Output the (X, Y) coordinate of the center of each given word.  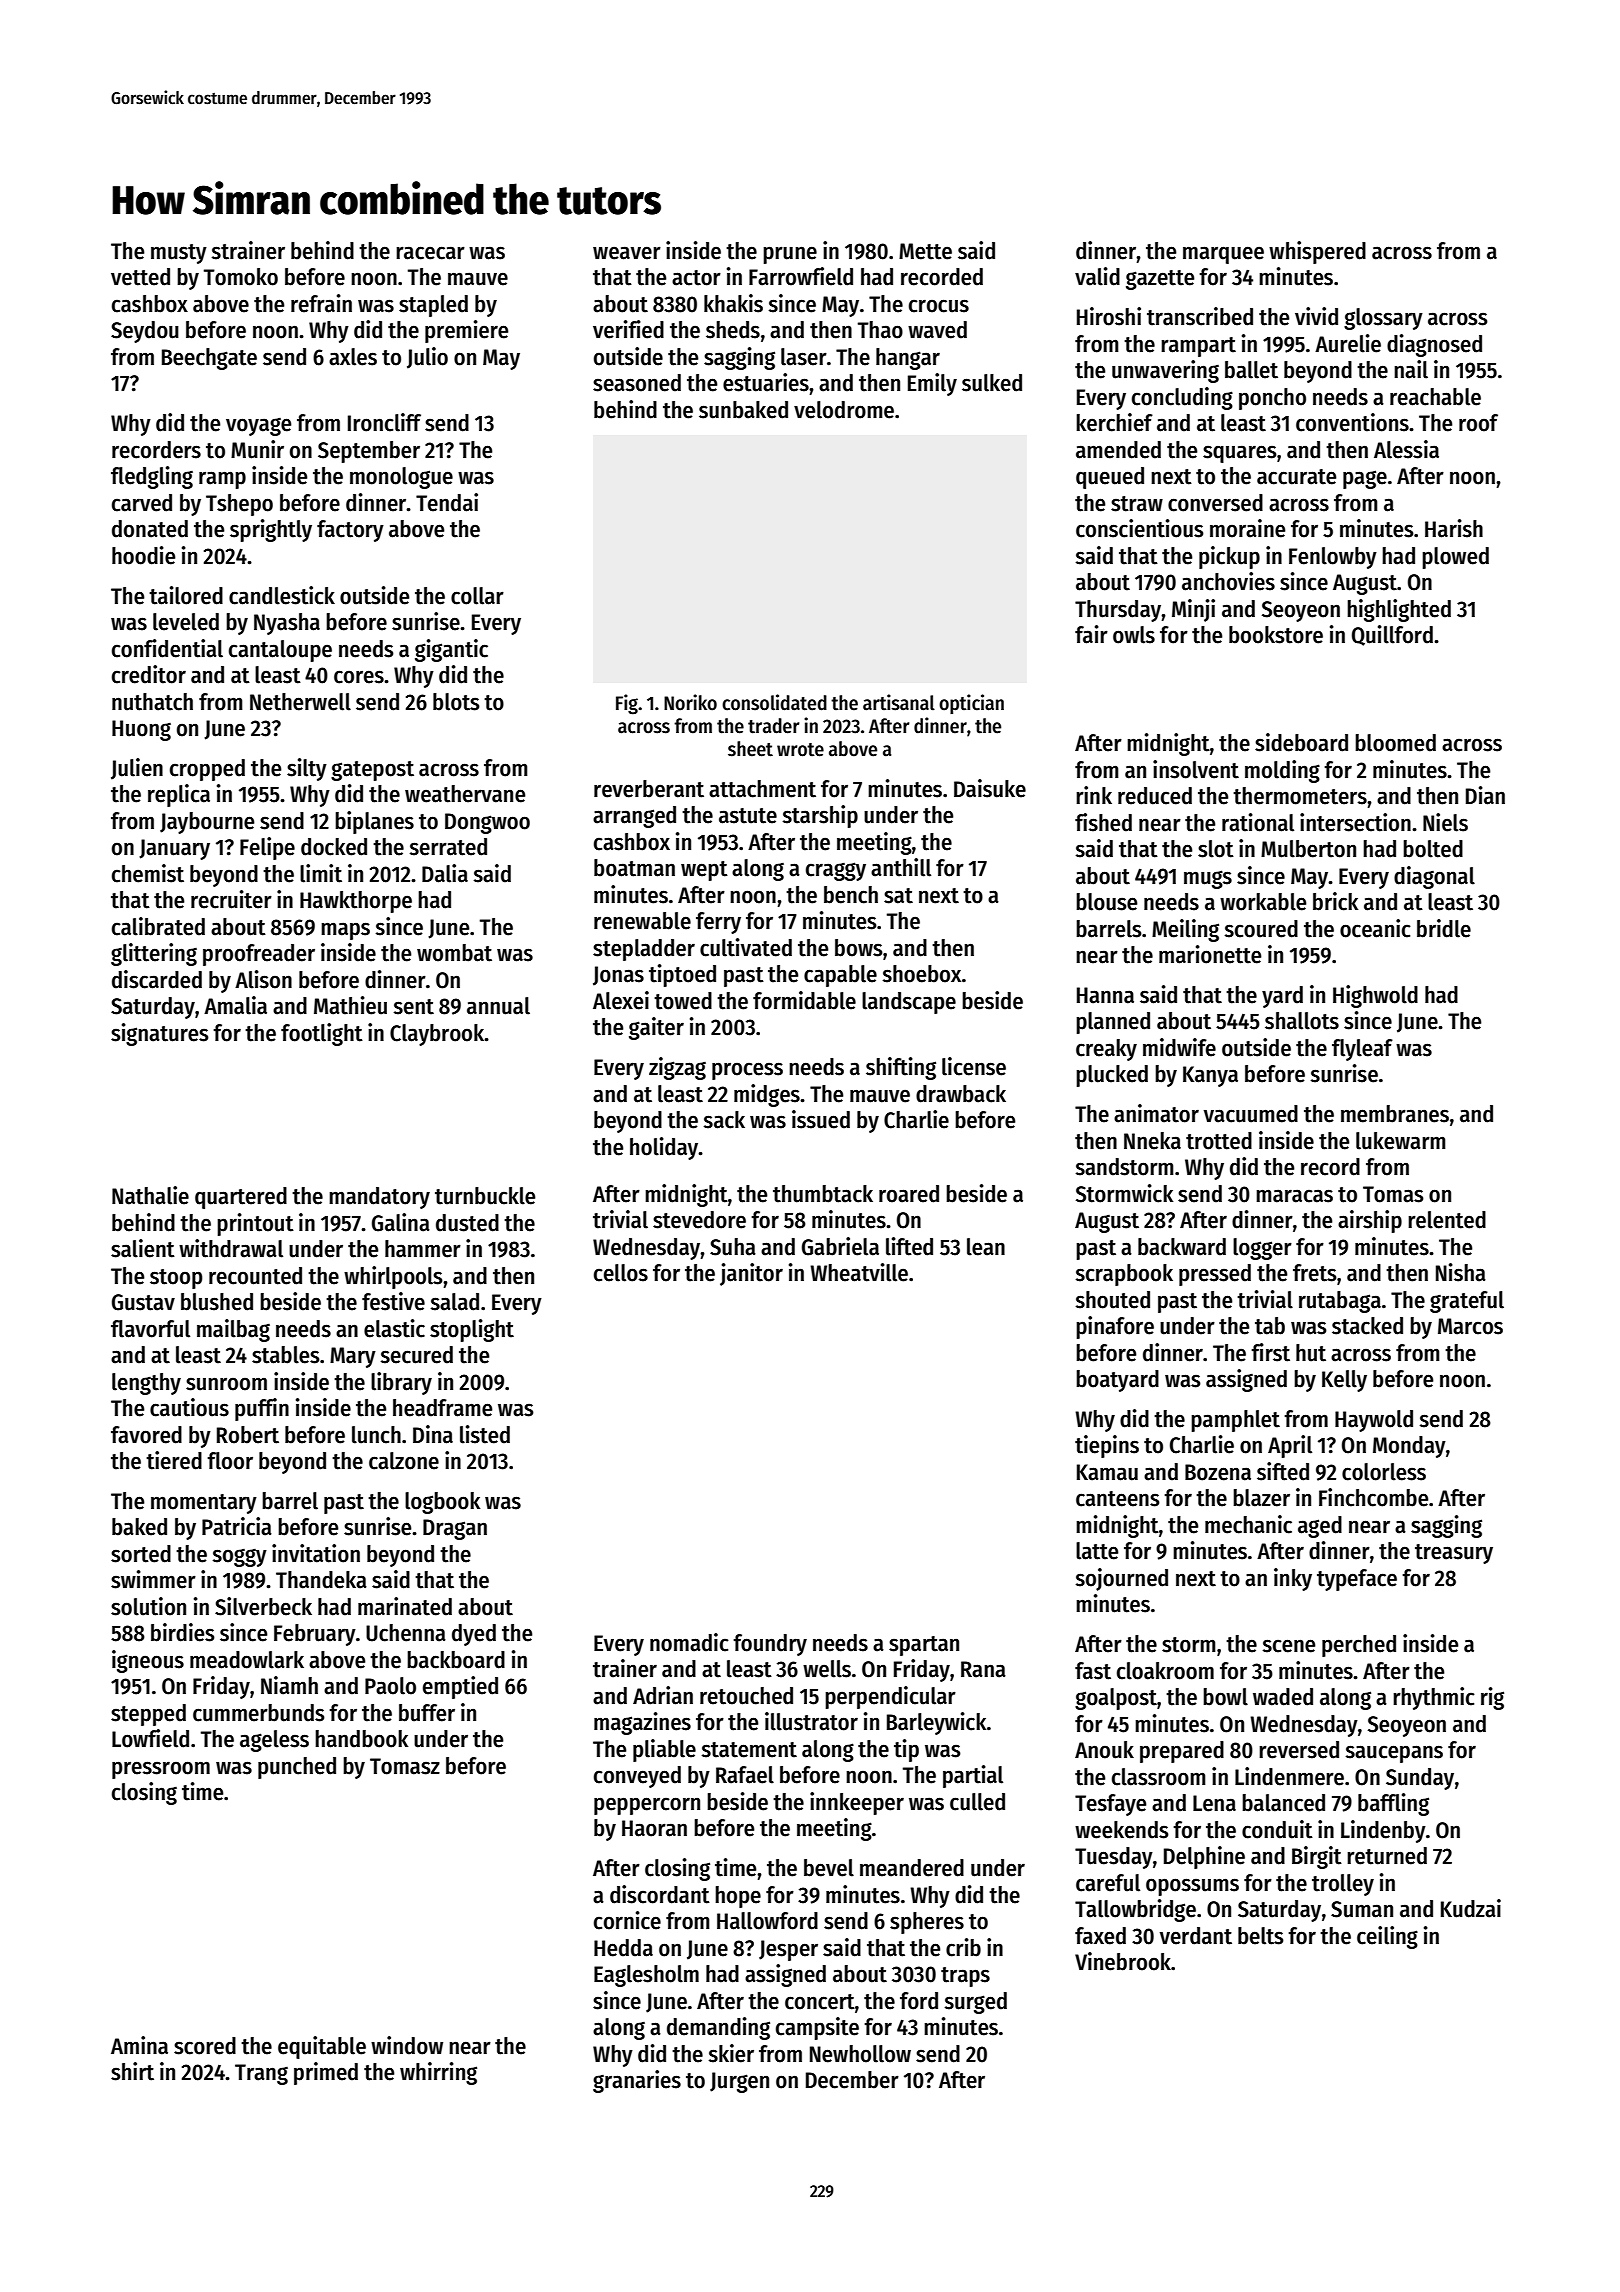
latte (1097, 1551)
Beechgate (209, 359)
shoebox (921, 974)
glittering (154, 954)
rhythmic (1434, 1698)
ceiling (1387, 1937)
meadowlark (247, 1660)
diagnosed (1434, 345)
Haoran (654, 1828)
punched (297, 1768)
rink (1094, 795)
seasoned (637, 383)
